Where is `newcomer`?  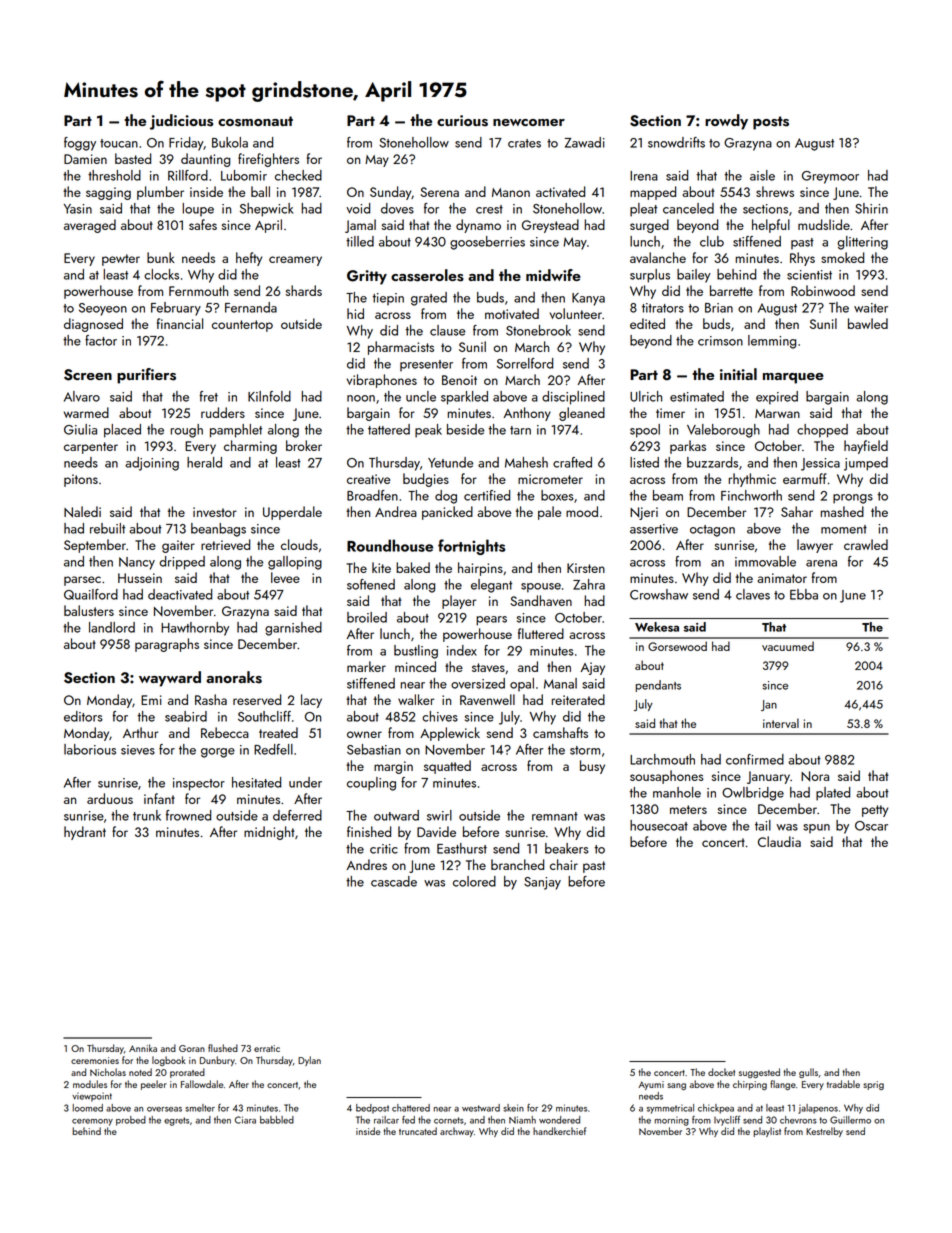
newcomer is located at coordinates (529, 122).
